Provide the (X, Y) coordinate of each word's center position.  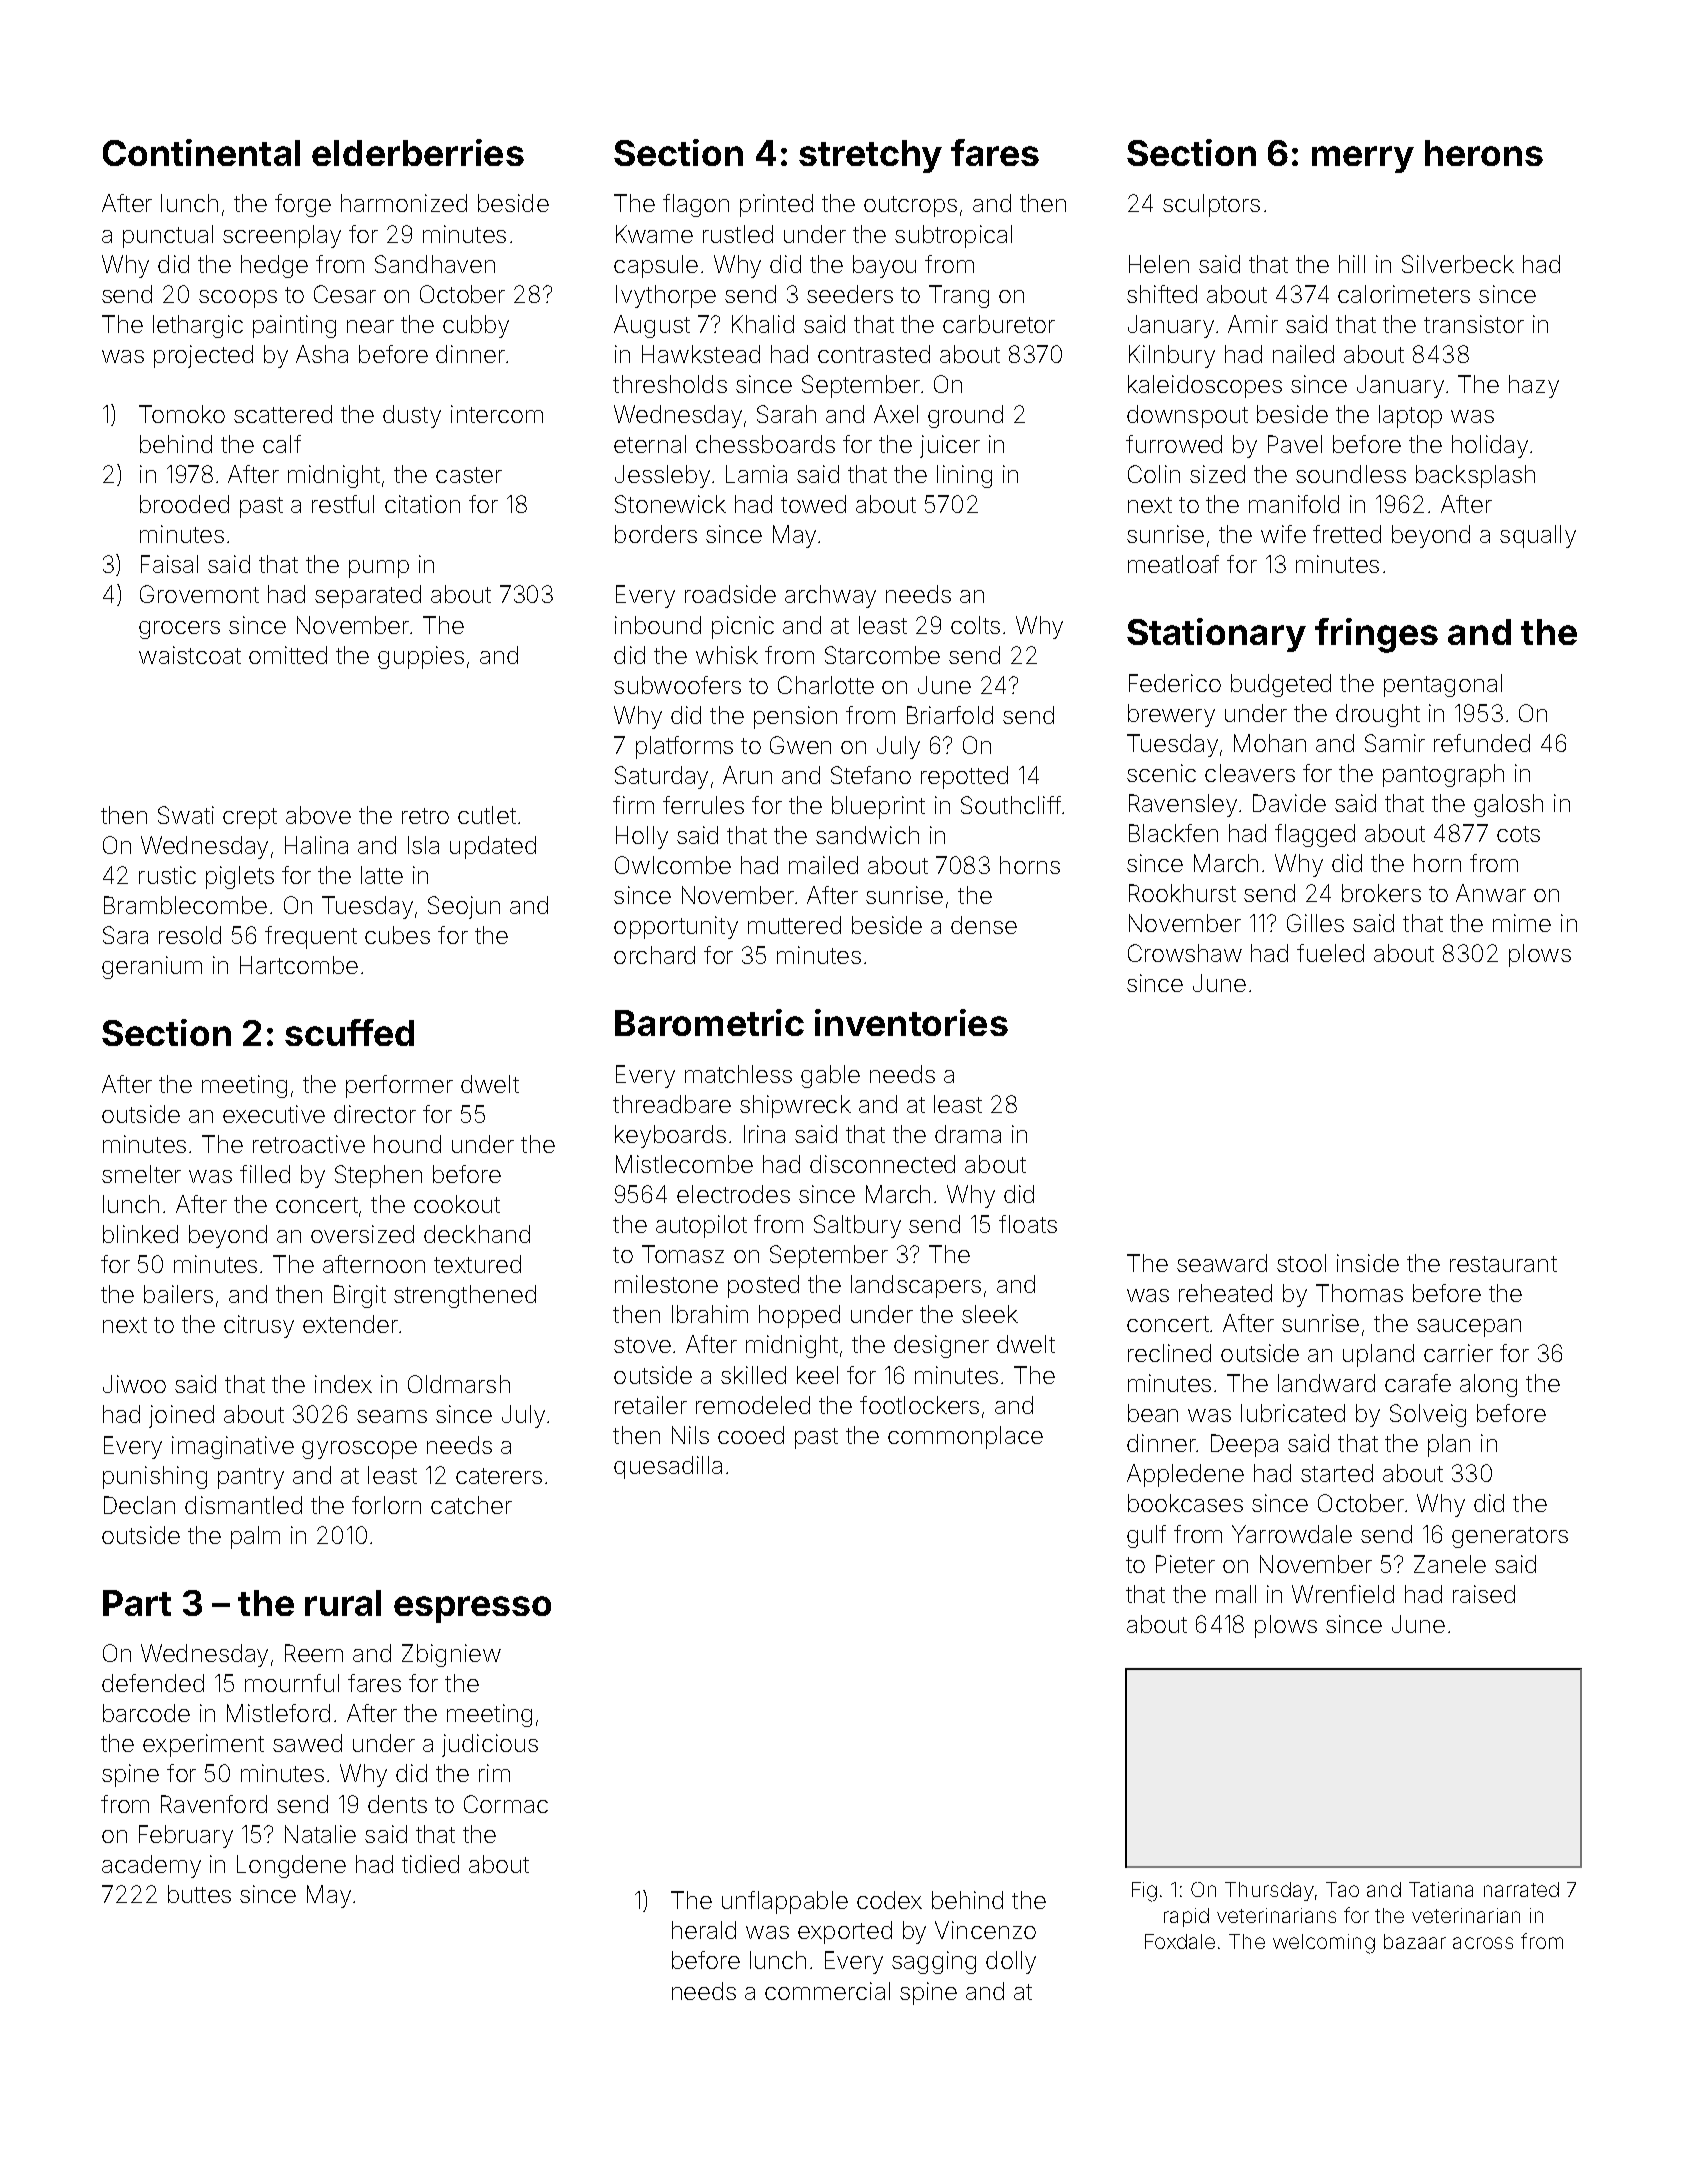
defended (153, 1683)
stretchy (870, 156)
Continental (201, 152)
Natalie (320, 1834)
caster (469, 475)
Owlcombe (673, 865)
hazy (1534, 386)
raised (1484, 1594)
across (1483, 1943)
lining (964, 476)
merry (1363, 159)
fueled (1330, 953)
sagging (934, 1962)
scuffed (349, 1032)
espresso (472, 1609)
